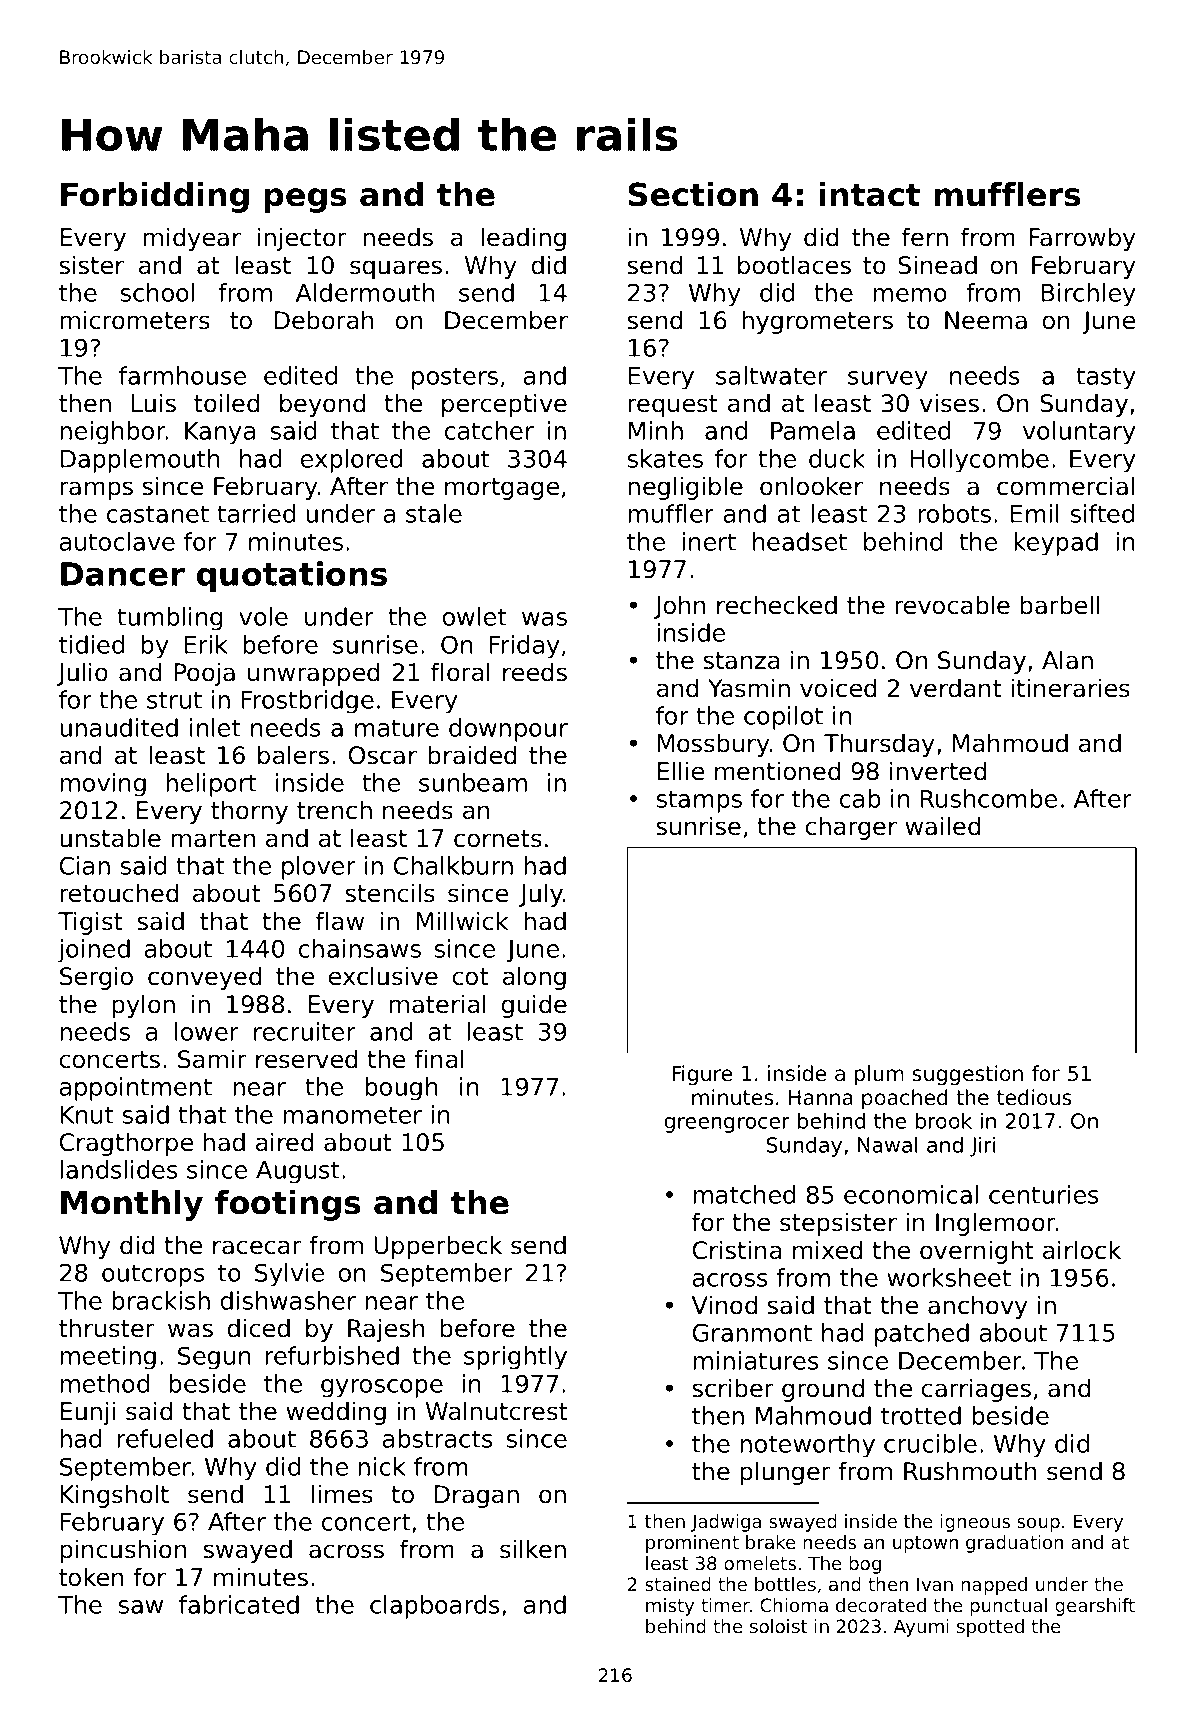 The width and height of the page is (1195, 1731). What do you see at coordinates (396, 269) in the page?
I see `squares` at bounding box center [396, 269].
